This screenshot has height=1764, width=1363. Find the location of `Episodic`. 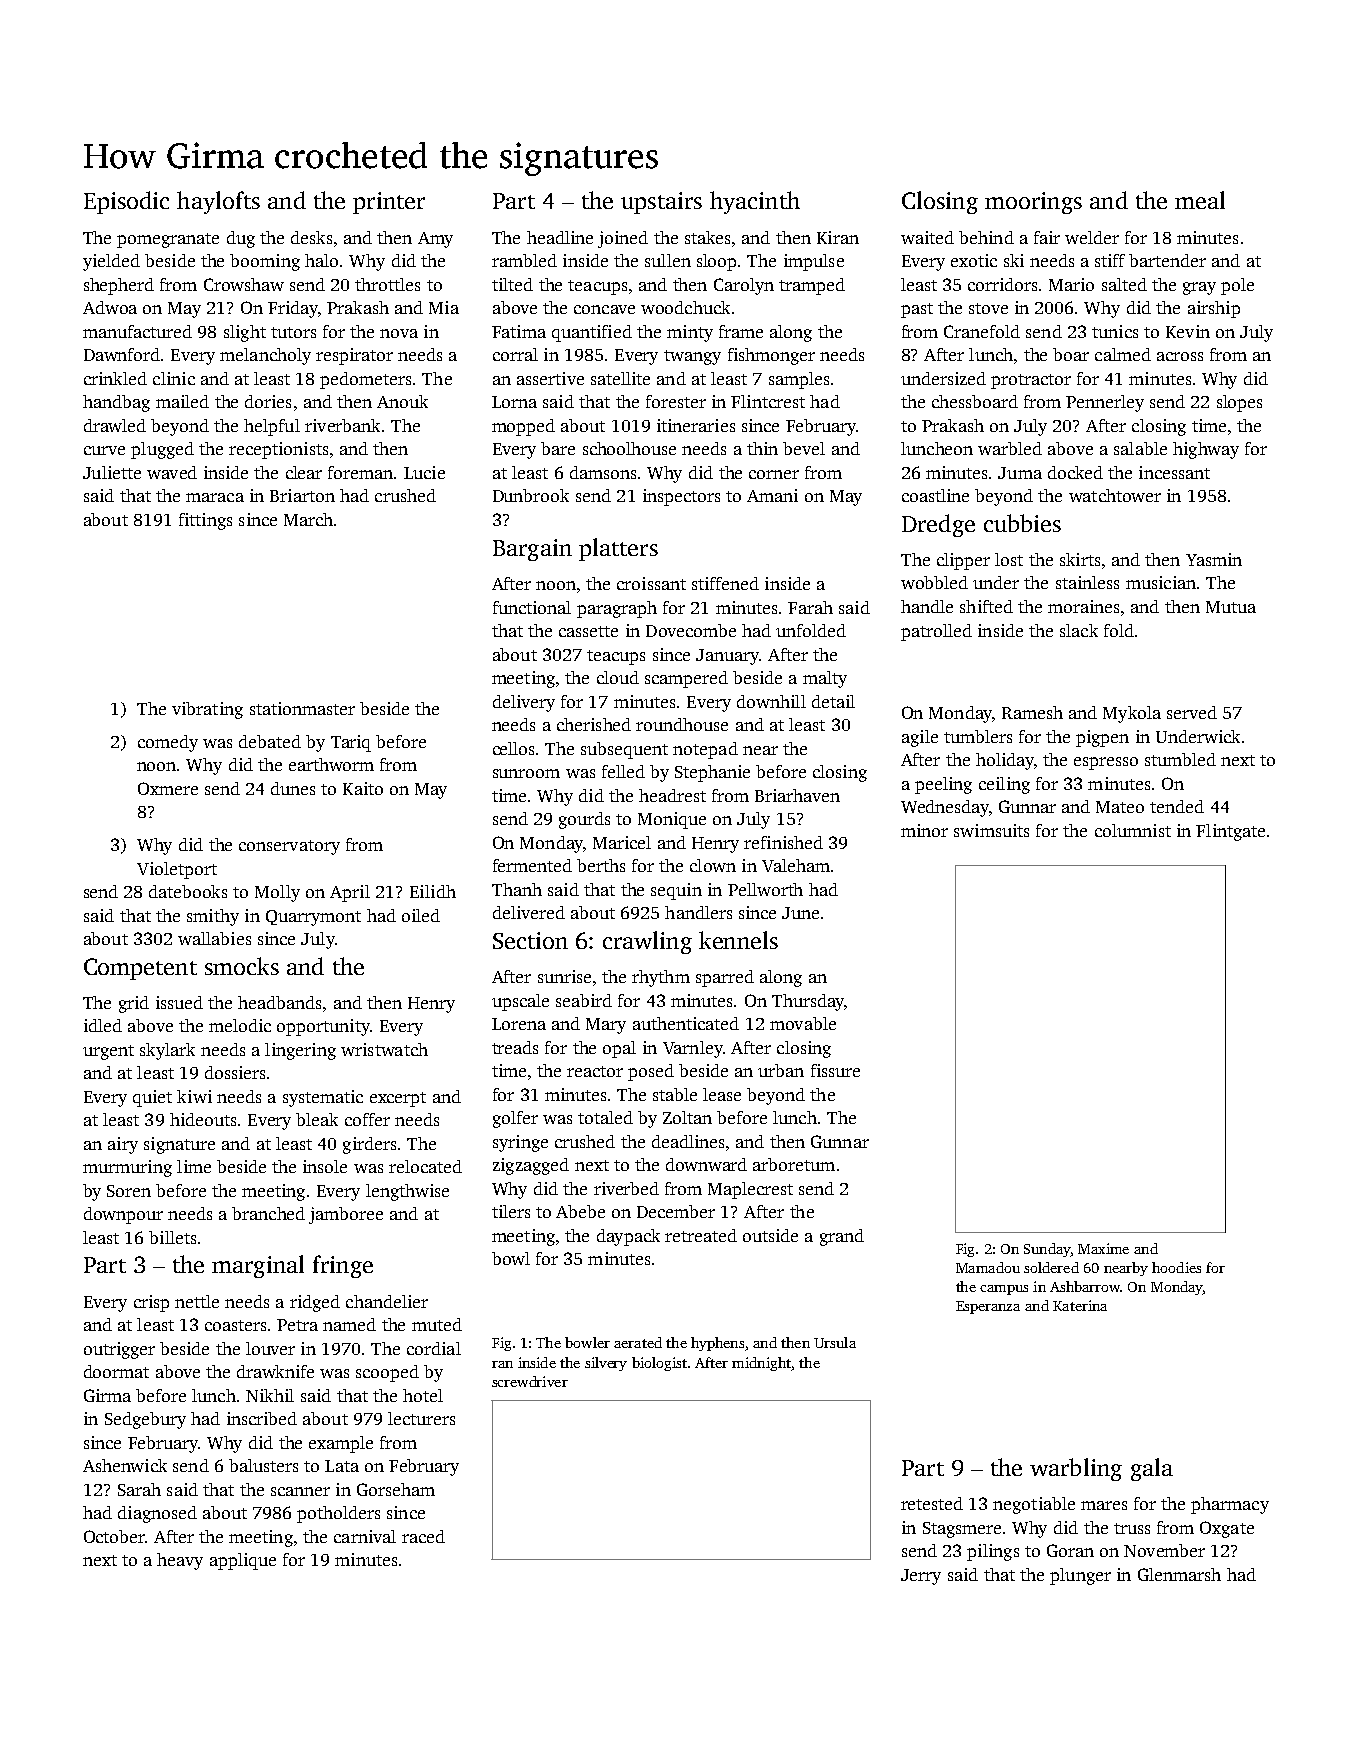

Episodic is located at coordinates (126, 202).
